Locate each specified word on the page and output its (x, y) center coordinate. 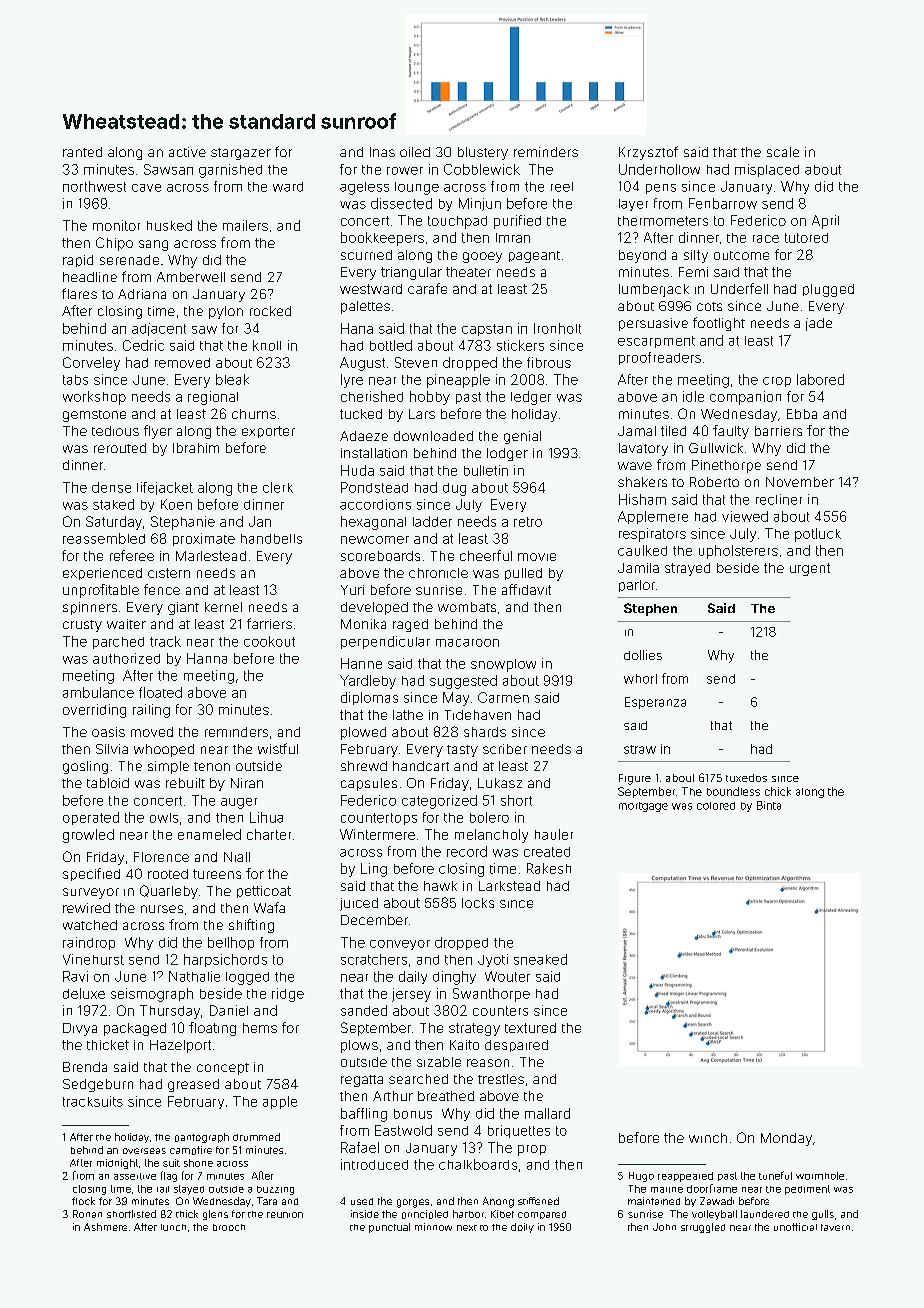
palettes (365, 307)
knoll (267, 345)
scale (783, 152)
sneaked (540, 959)
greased (193, 1085)
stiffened (538, 1201)
